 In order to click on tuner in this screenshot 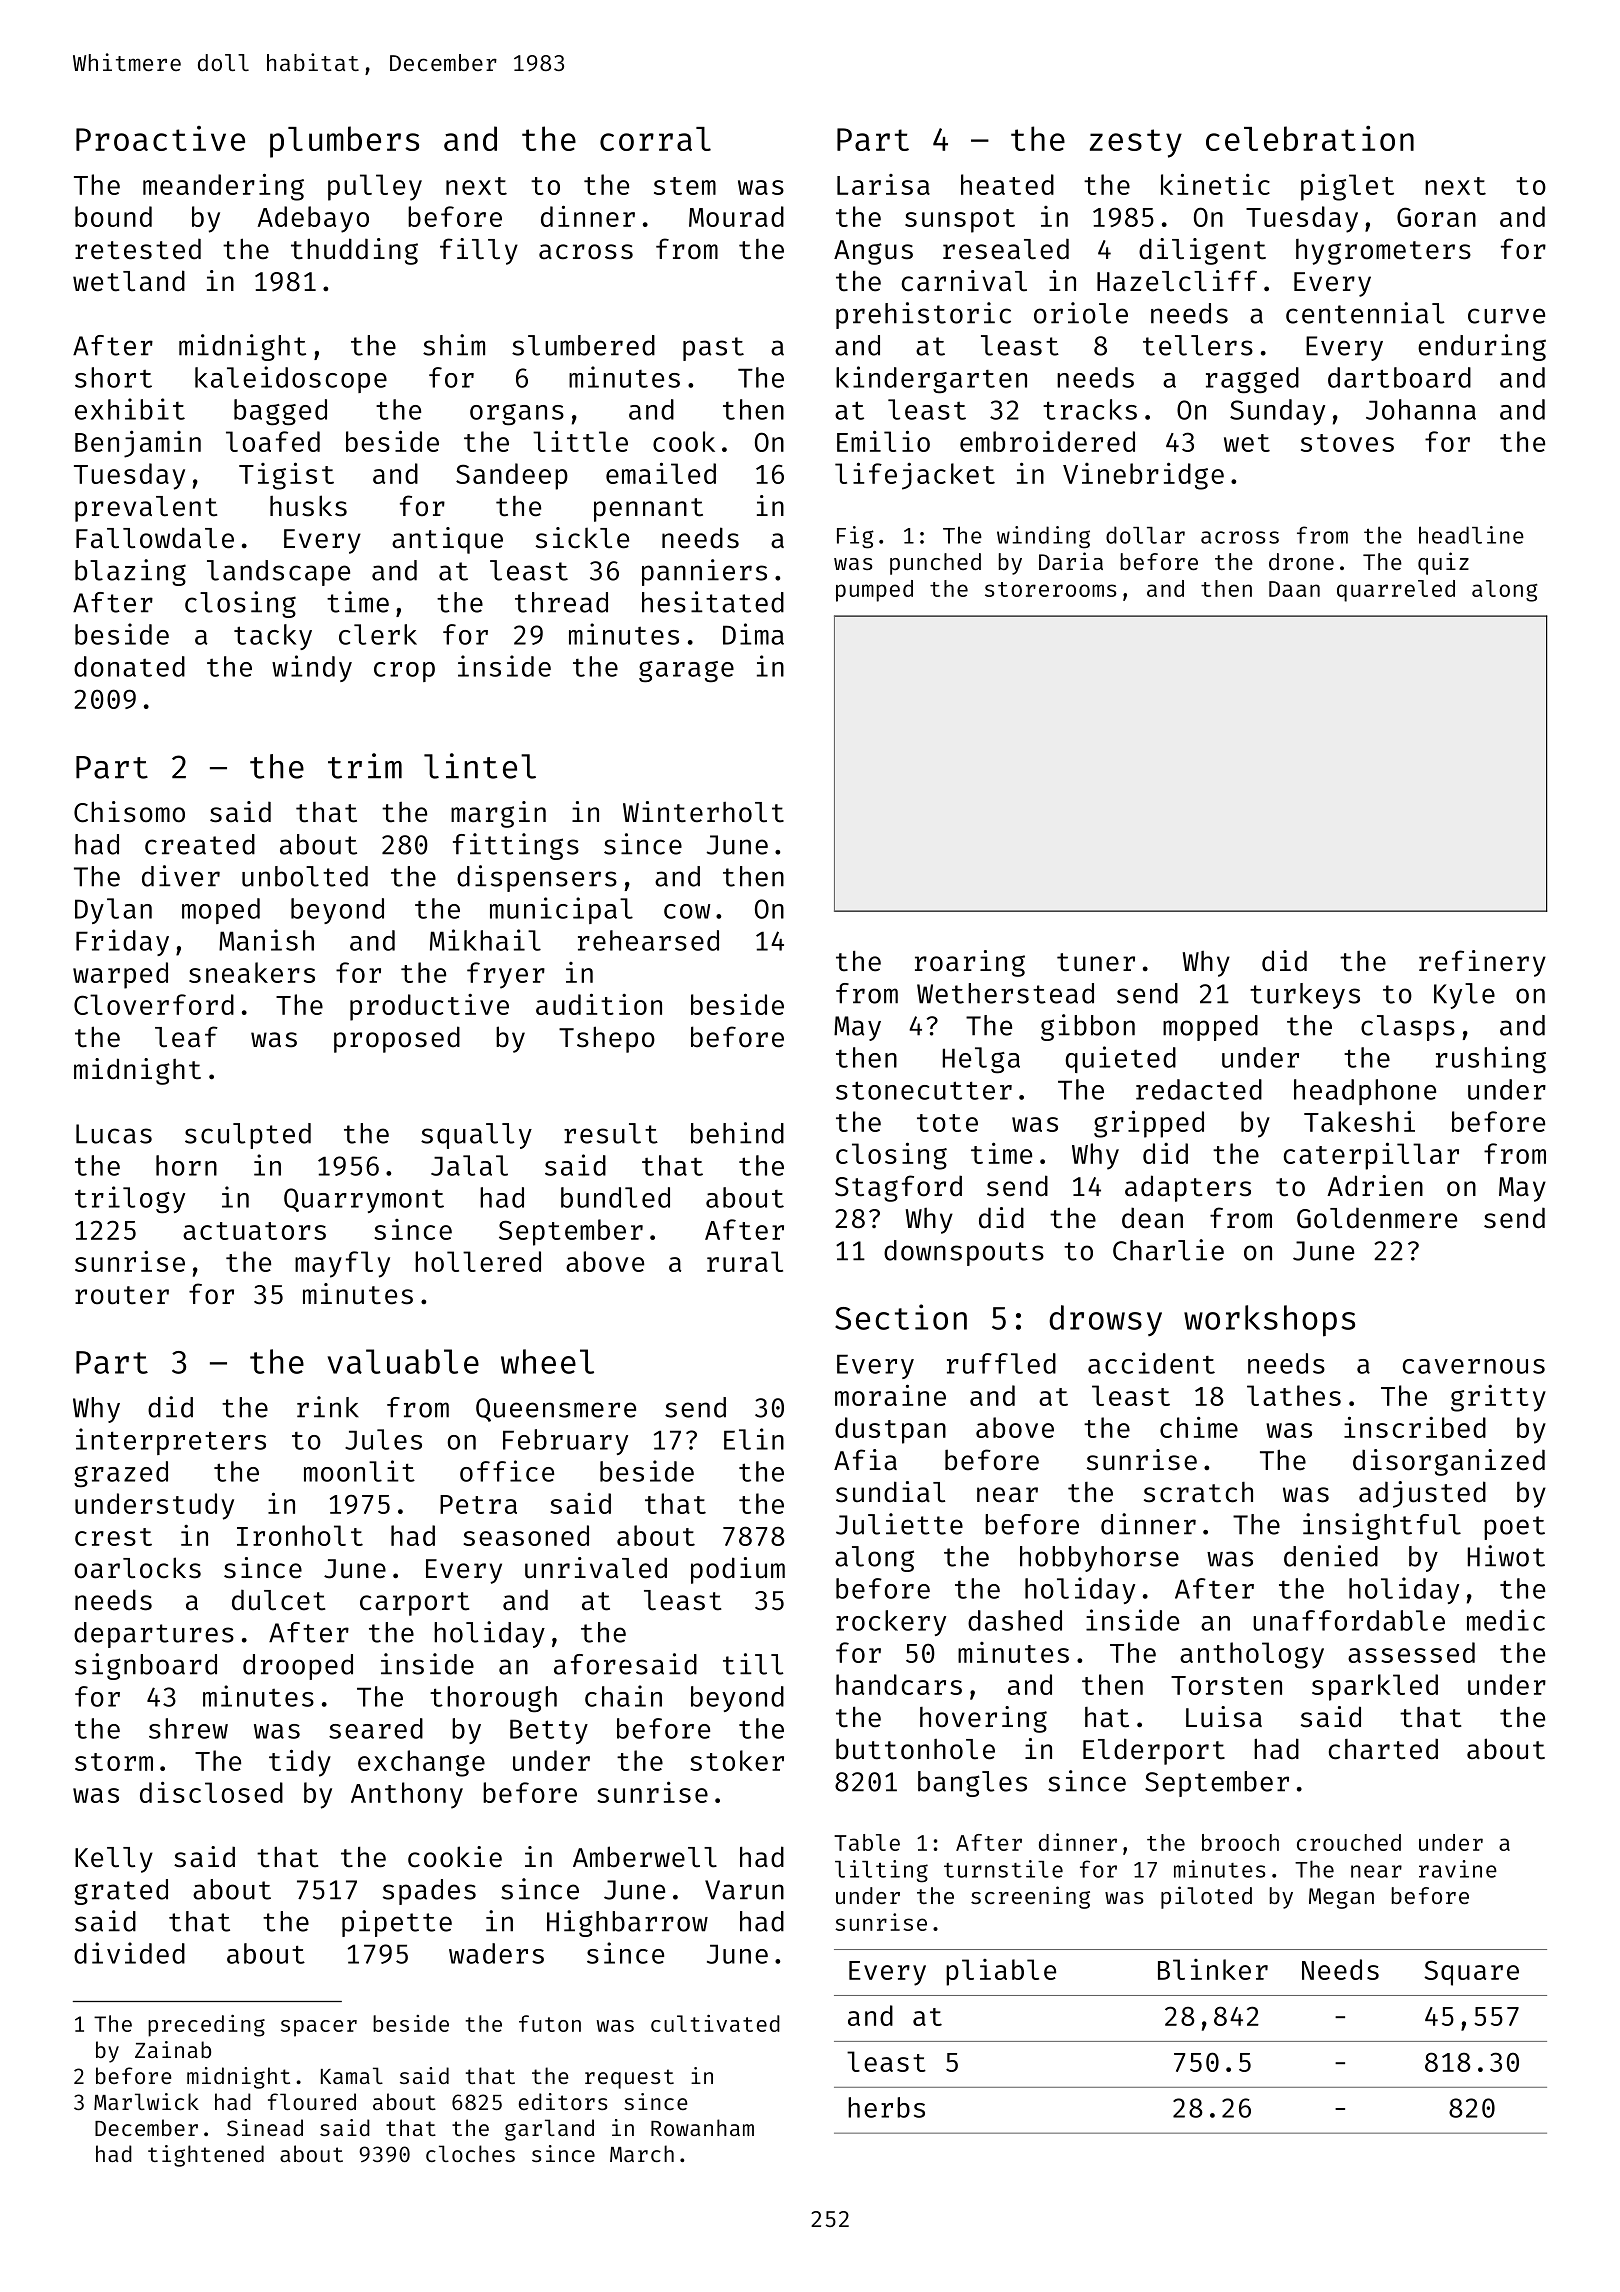, I will do `click(1096, 962)`.
